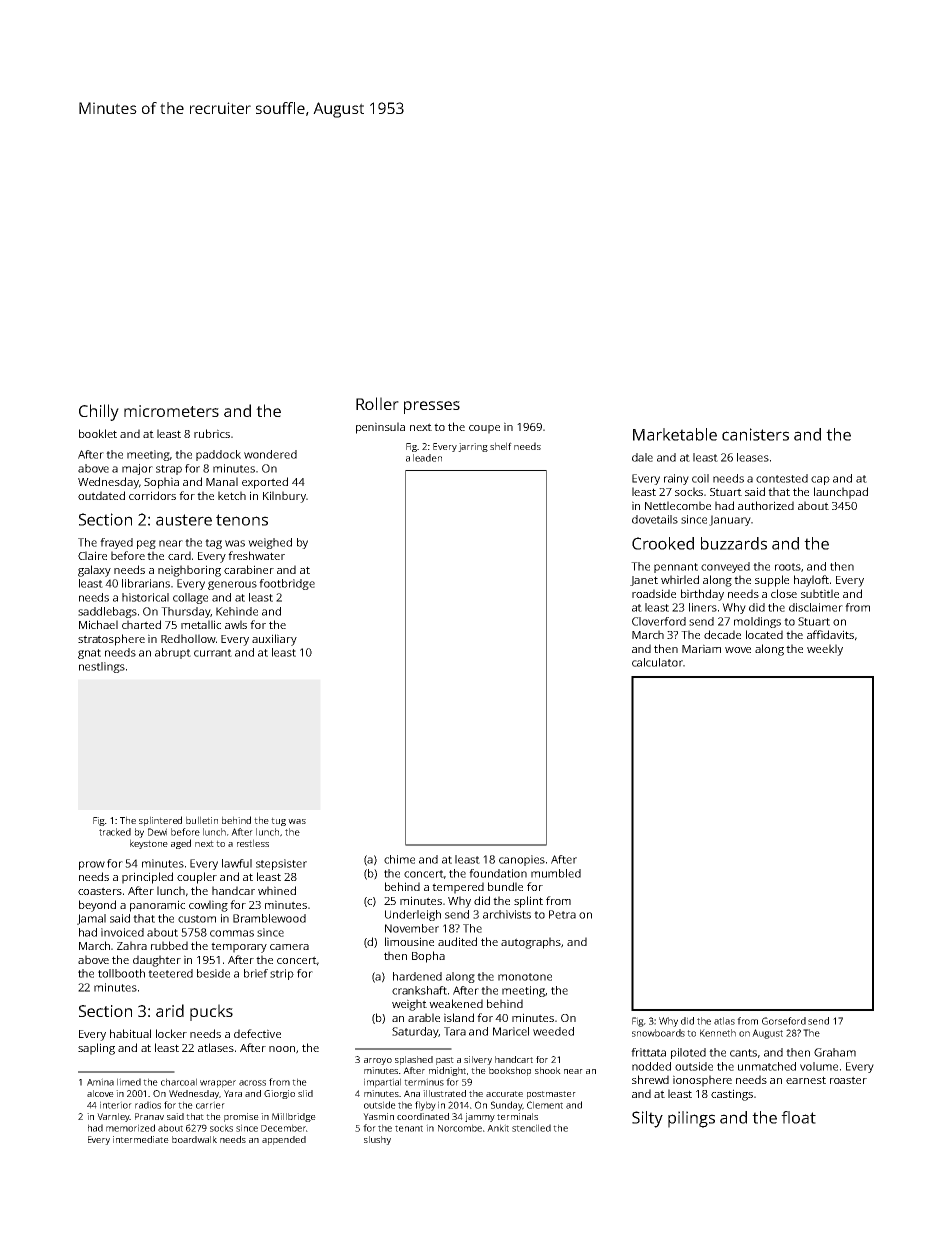  What do you see at coordinates (173, 653) in the screenshot?
I see `abrupt` at bounding box center [173, 653].
